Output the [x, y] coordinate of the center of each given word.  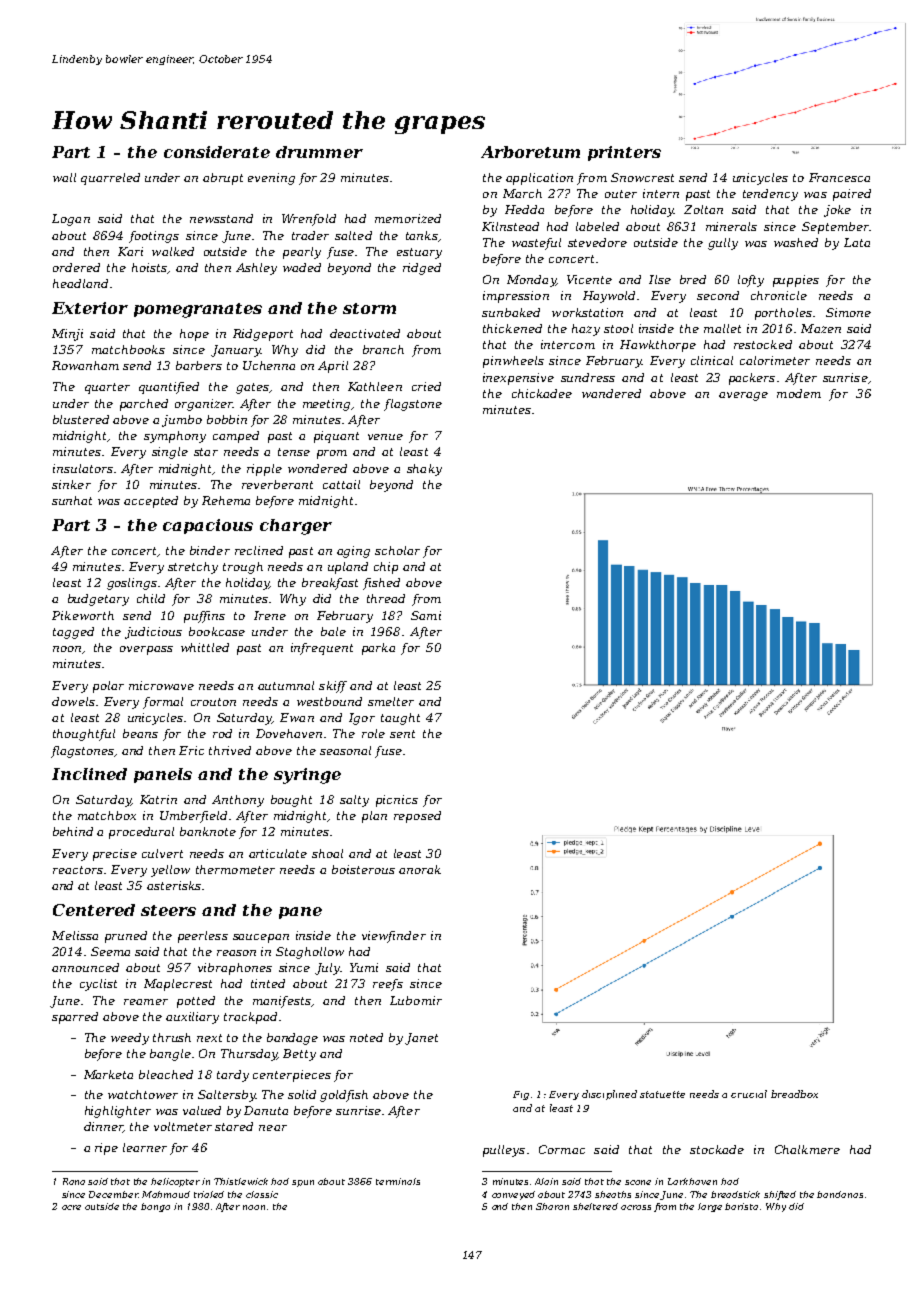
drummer [319, 152]
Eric [191, 750]
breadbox [794, 1094]
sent [402, 734]
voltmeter [183, 1126]
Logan [71, 220]
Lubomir [416, 1000]
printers [624, 153]
